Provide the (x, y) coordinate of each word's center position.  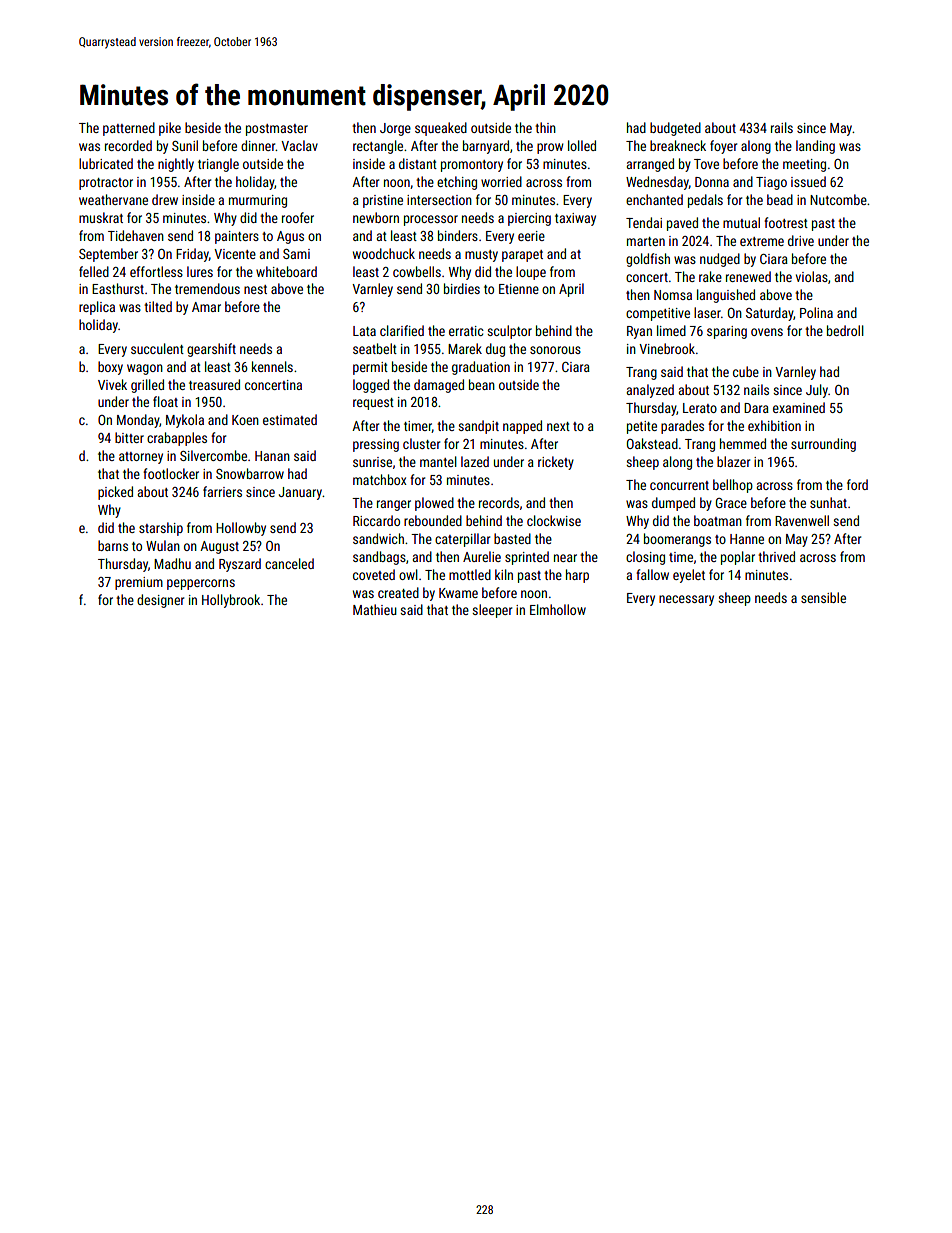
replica (97, 308)
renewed (748, 276)
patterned (129, 129)
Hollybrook (231, 601)
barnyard (486, 147)
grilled (147, 386)
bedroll (845, 330)
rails (782, 127)
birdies (462, 288)
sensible (823, 597)
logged (371, 386)
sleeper (492, 611)
